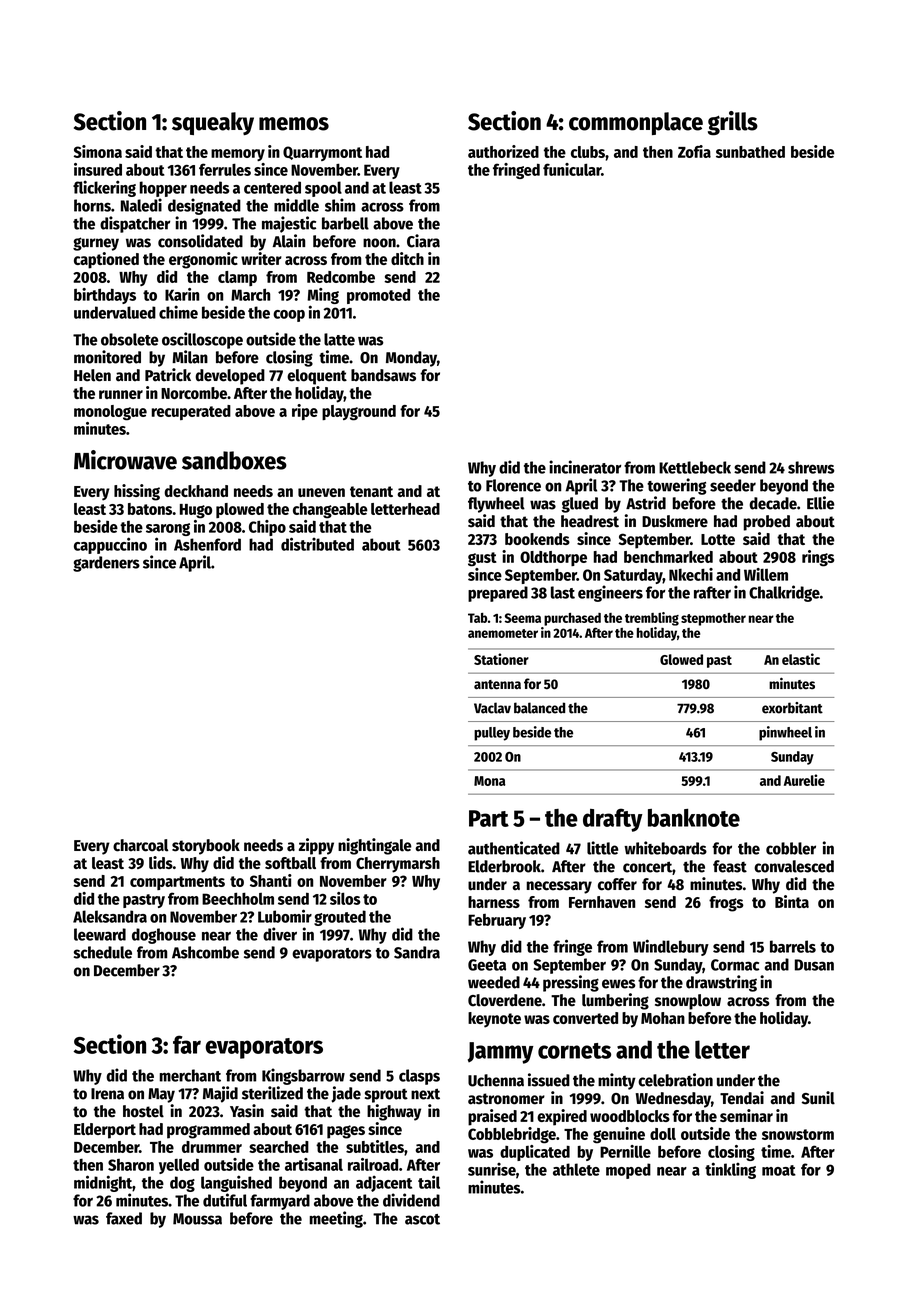 Image resolution: width=908 pixels, height=1316 pixels. I want to click on February, so click(497, 921).
